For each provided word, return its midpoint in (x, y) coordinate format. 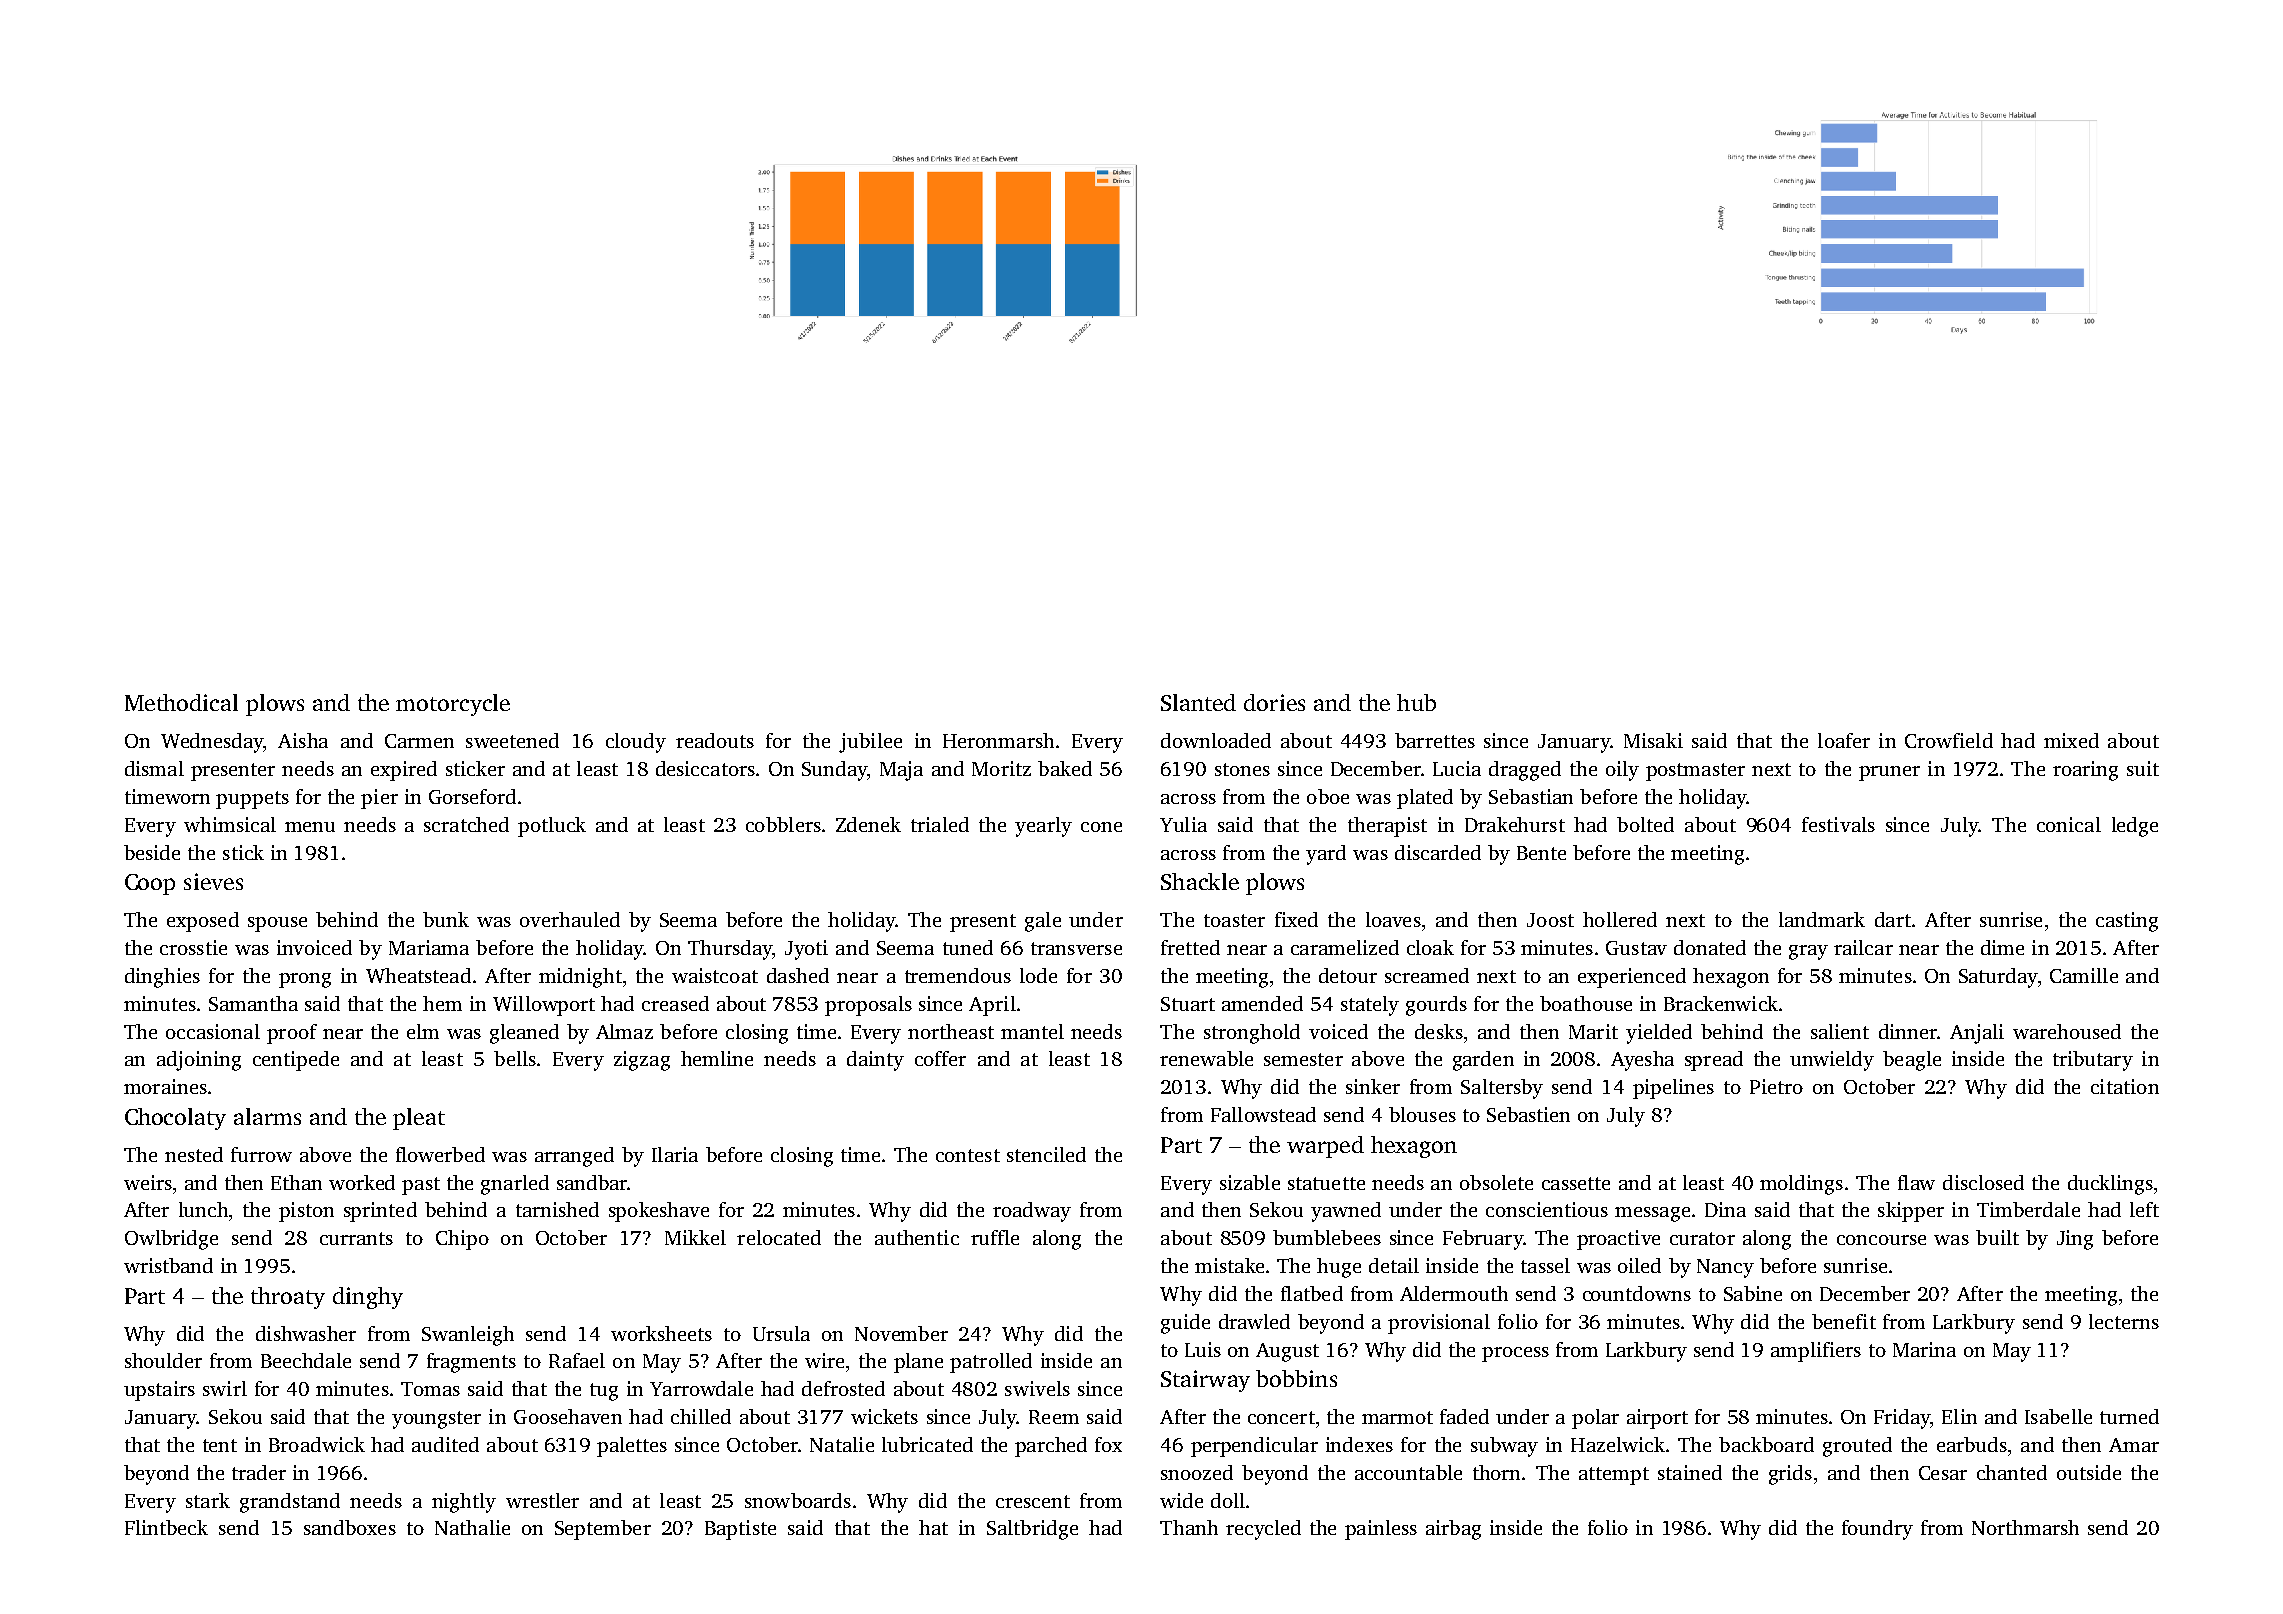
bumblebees (1327, 1237)
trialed (940, 824)
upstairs (159, 1391)
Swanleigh (468, 1336)
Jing (2075, 1240)
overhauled (570, 919)
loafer (1844, 740)
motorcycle (453, 705)
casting (2127, 922)
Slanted (1198, 702)
